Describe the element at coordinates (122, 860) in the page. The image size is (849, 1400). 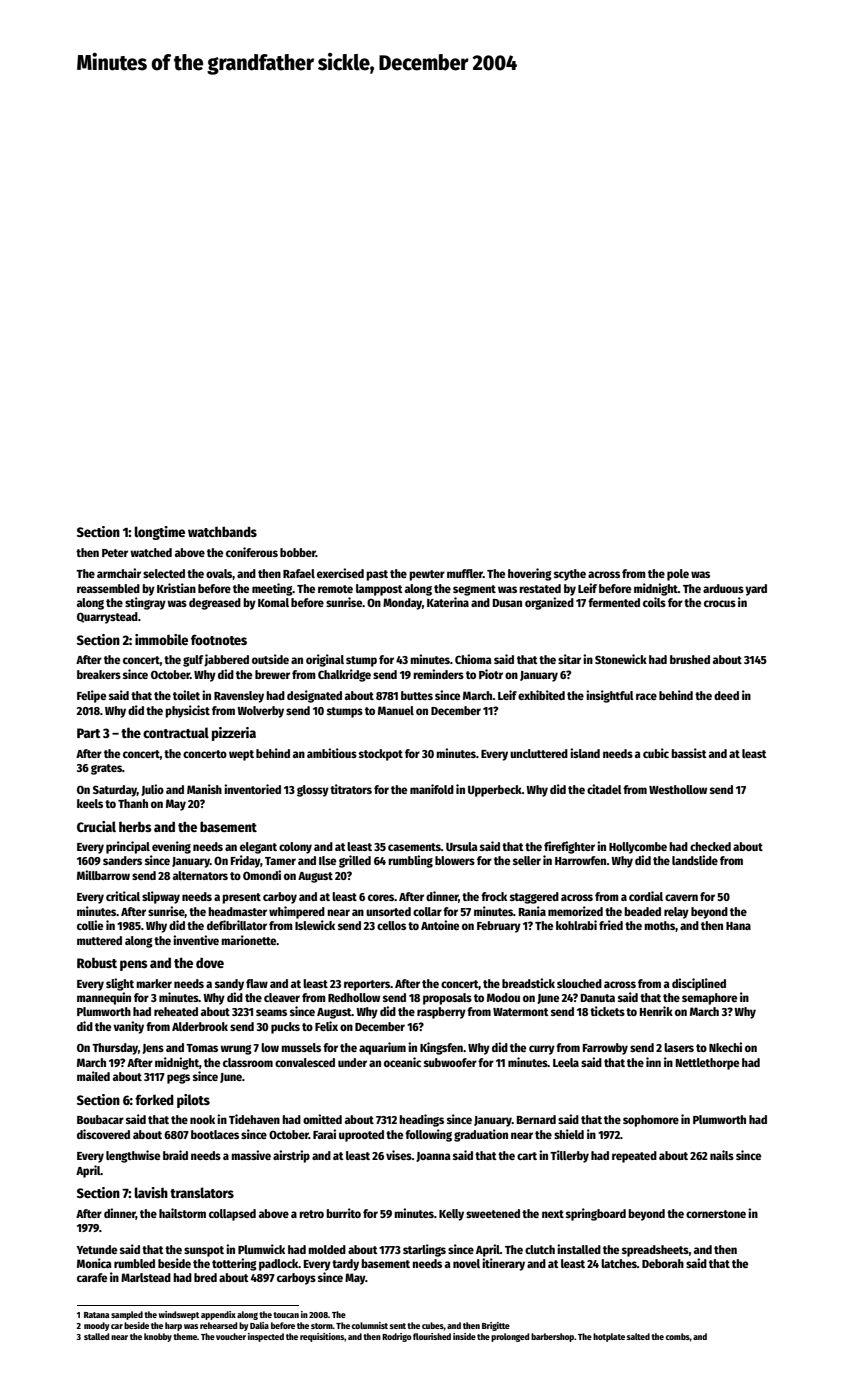
I see `sanders` at that location.
